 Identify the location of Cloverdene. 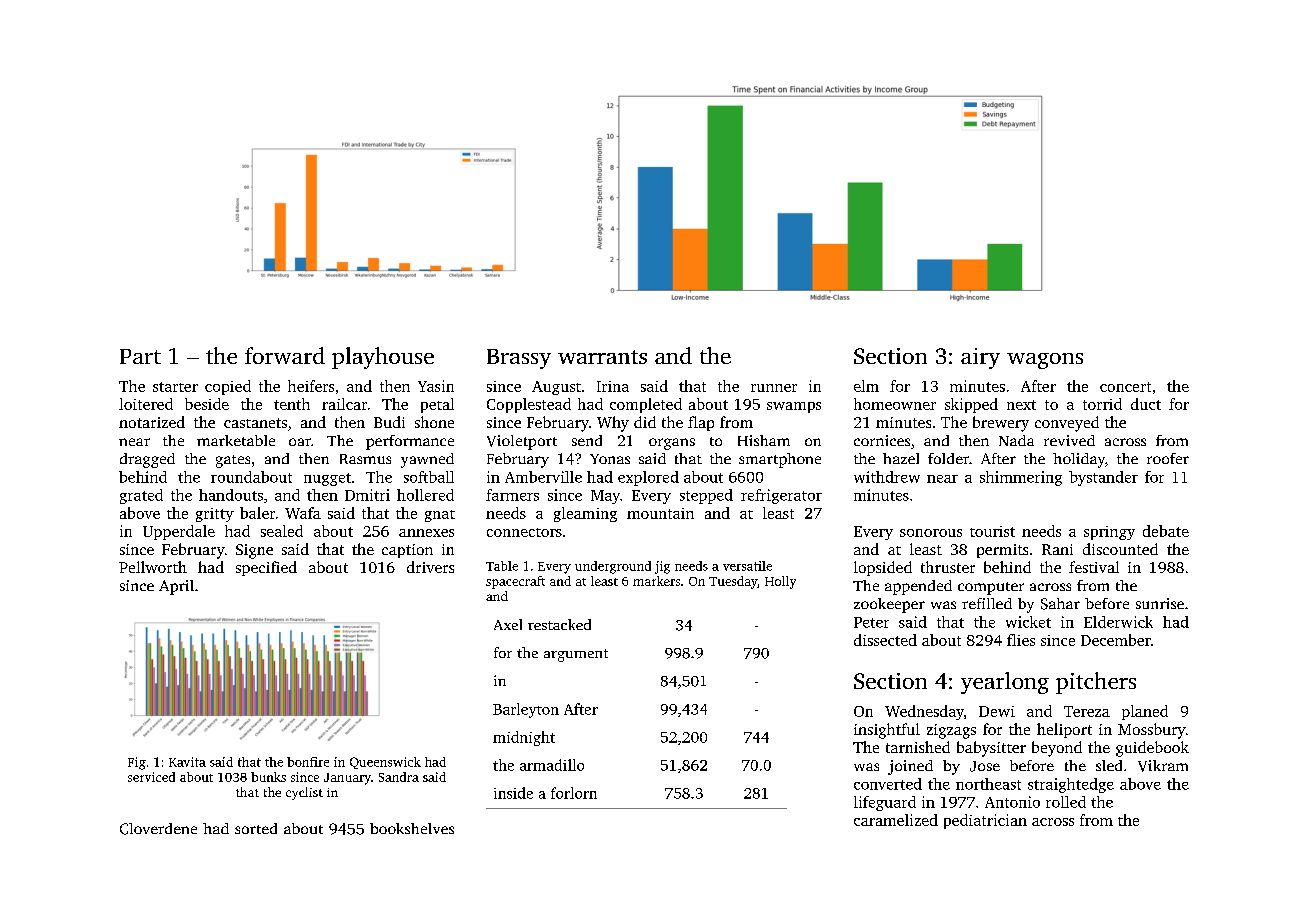
(158, 829).
